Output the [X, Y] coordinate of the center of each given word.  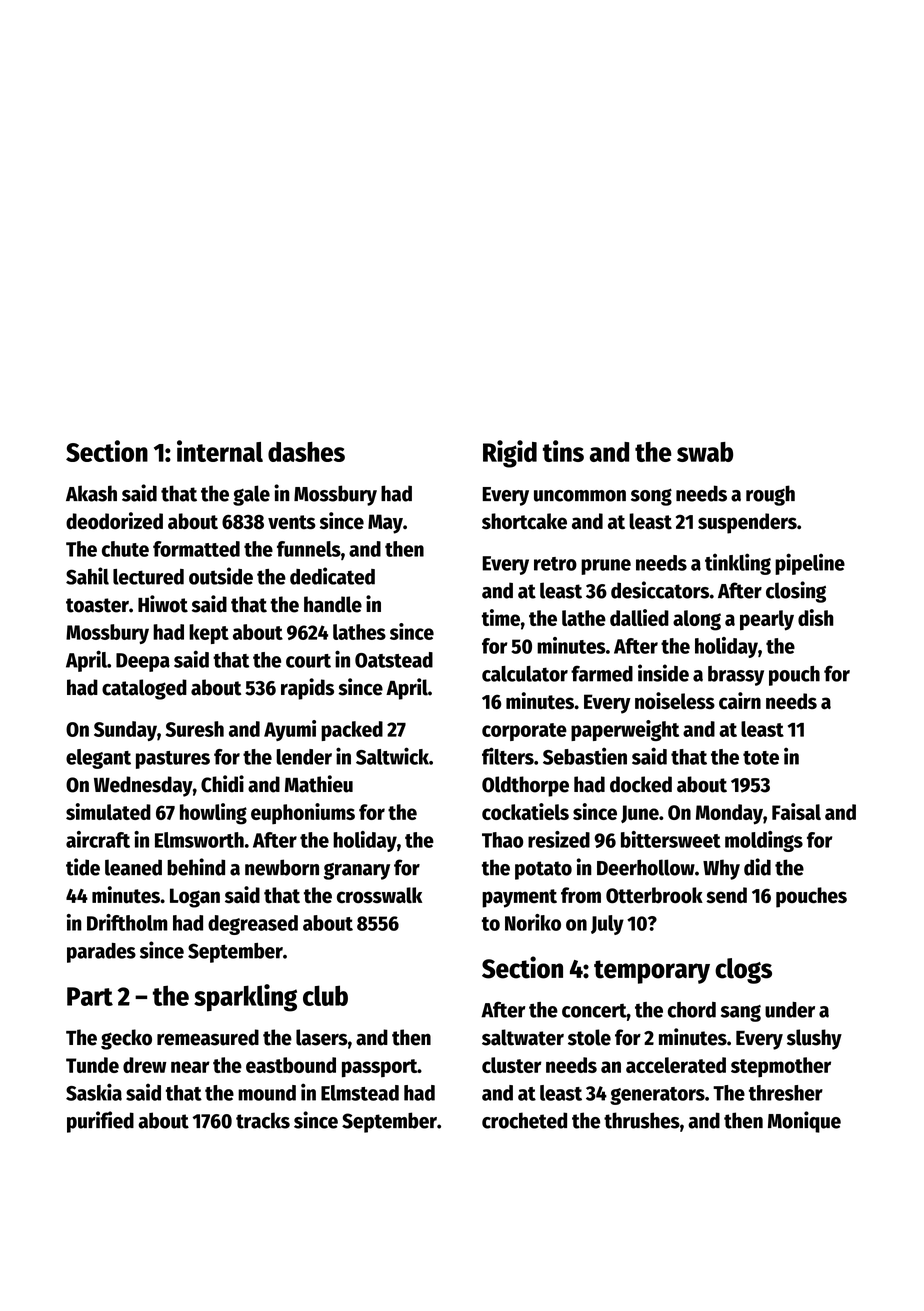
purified [100, 1122]
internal [220, 451]
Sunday [125, 731]
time [501, 617]
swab [705, 452]
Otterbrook [654, 895]
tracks [263, 1120]
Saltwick [392, 756]
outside [221, 576]
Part [90, 996]
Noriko [533, 922]
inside [663, 673]
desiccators [660, 590]
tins [563, 451]
